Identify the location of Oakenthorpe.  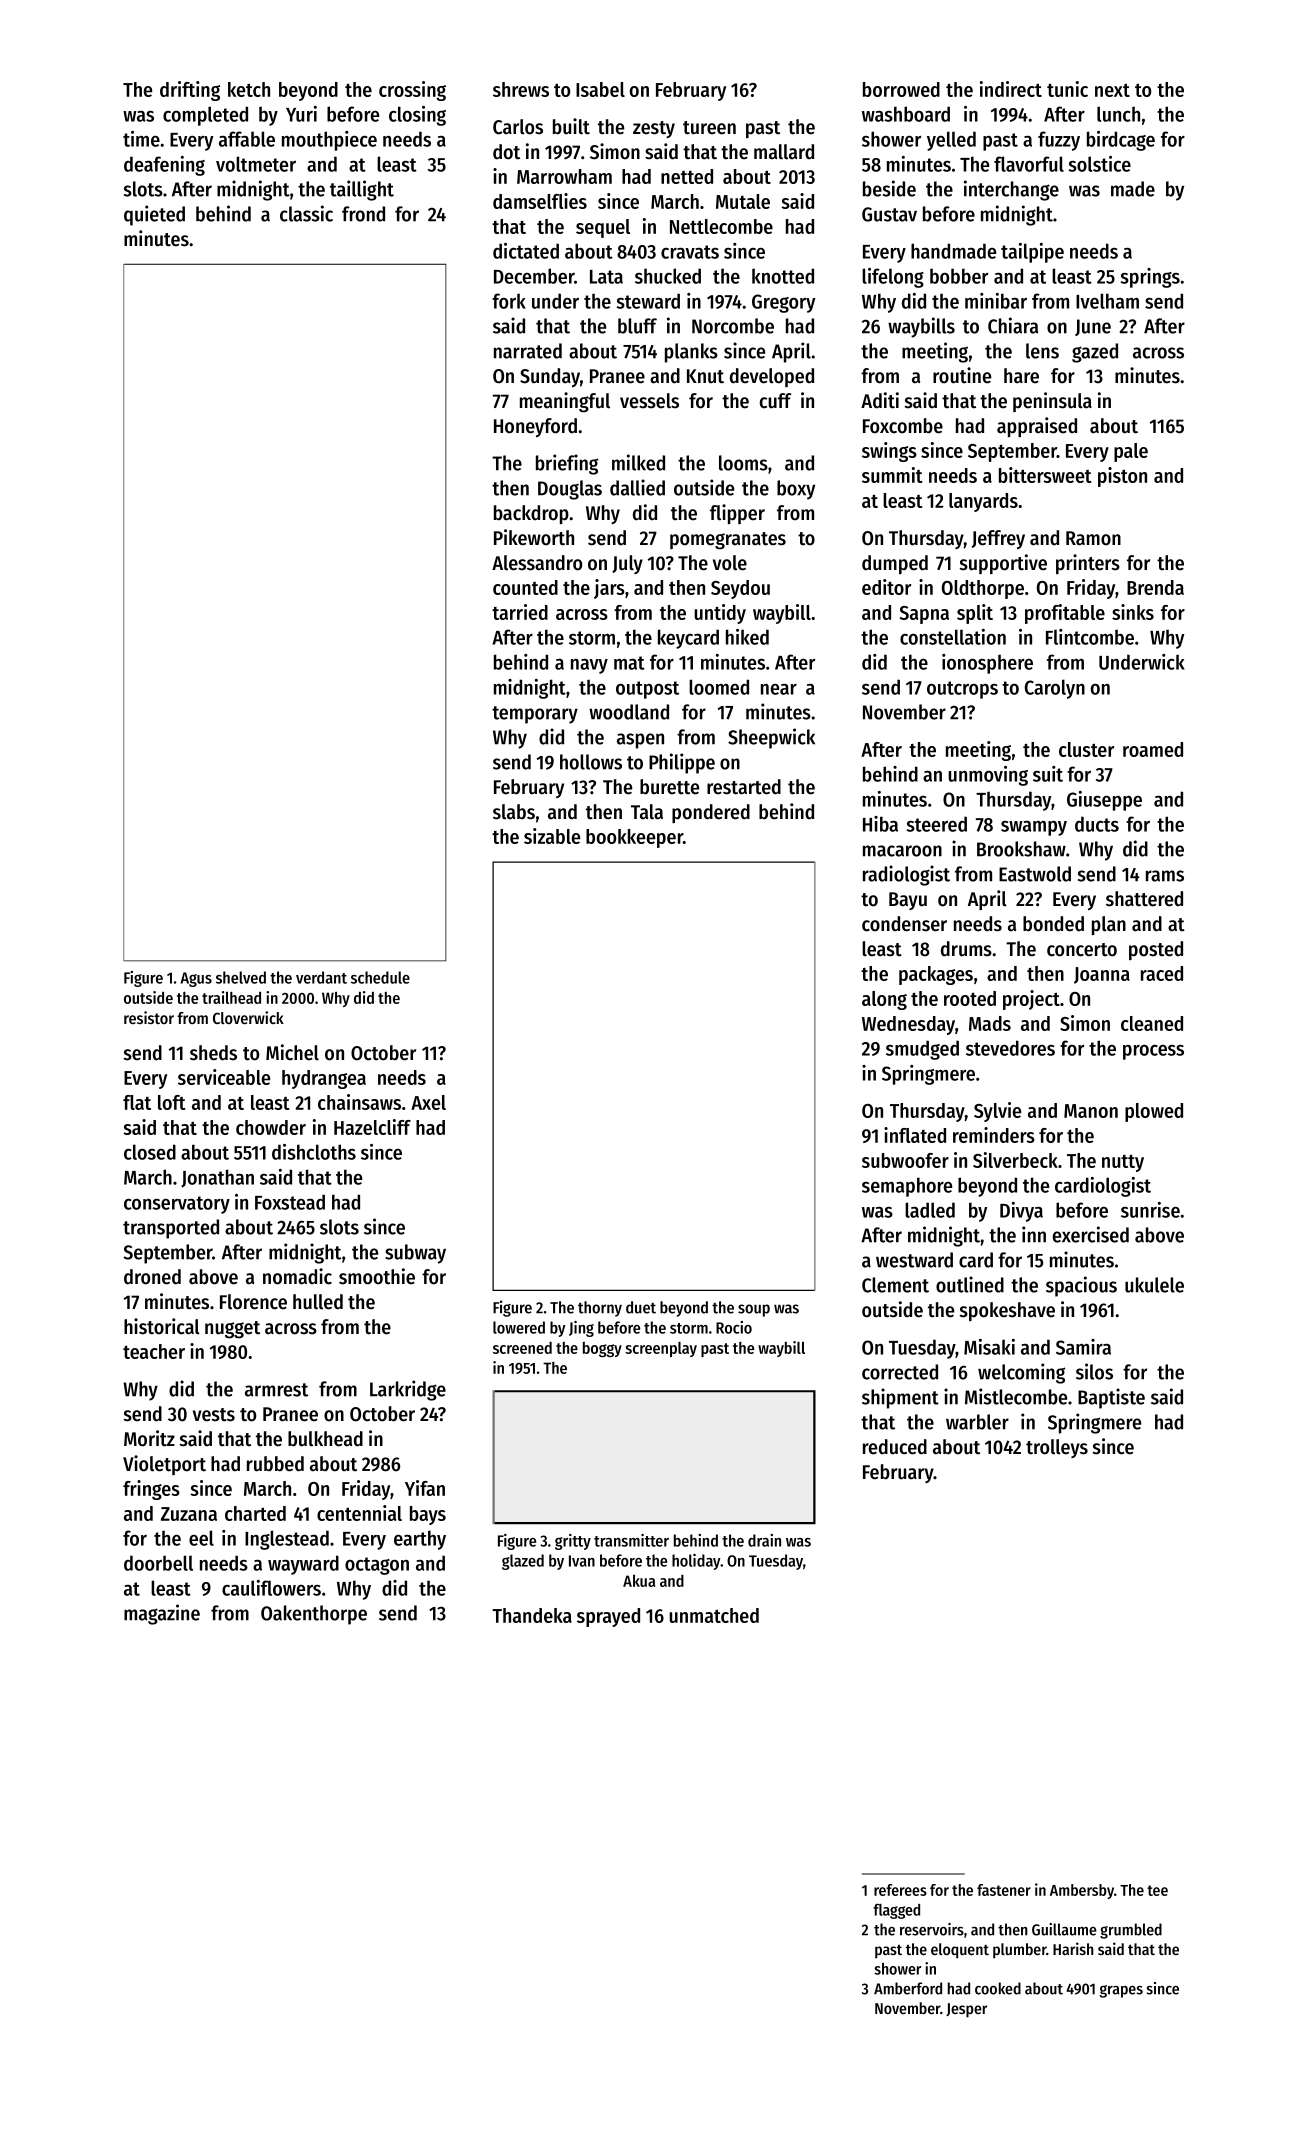
(314, 1615).
